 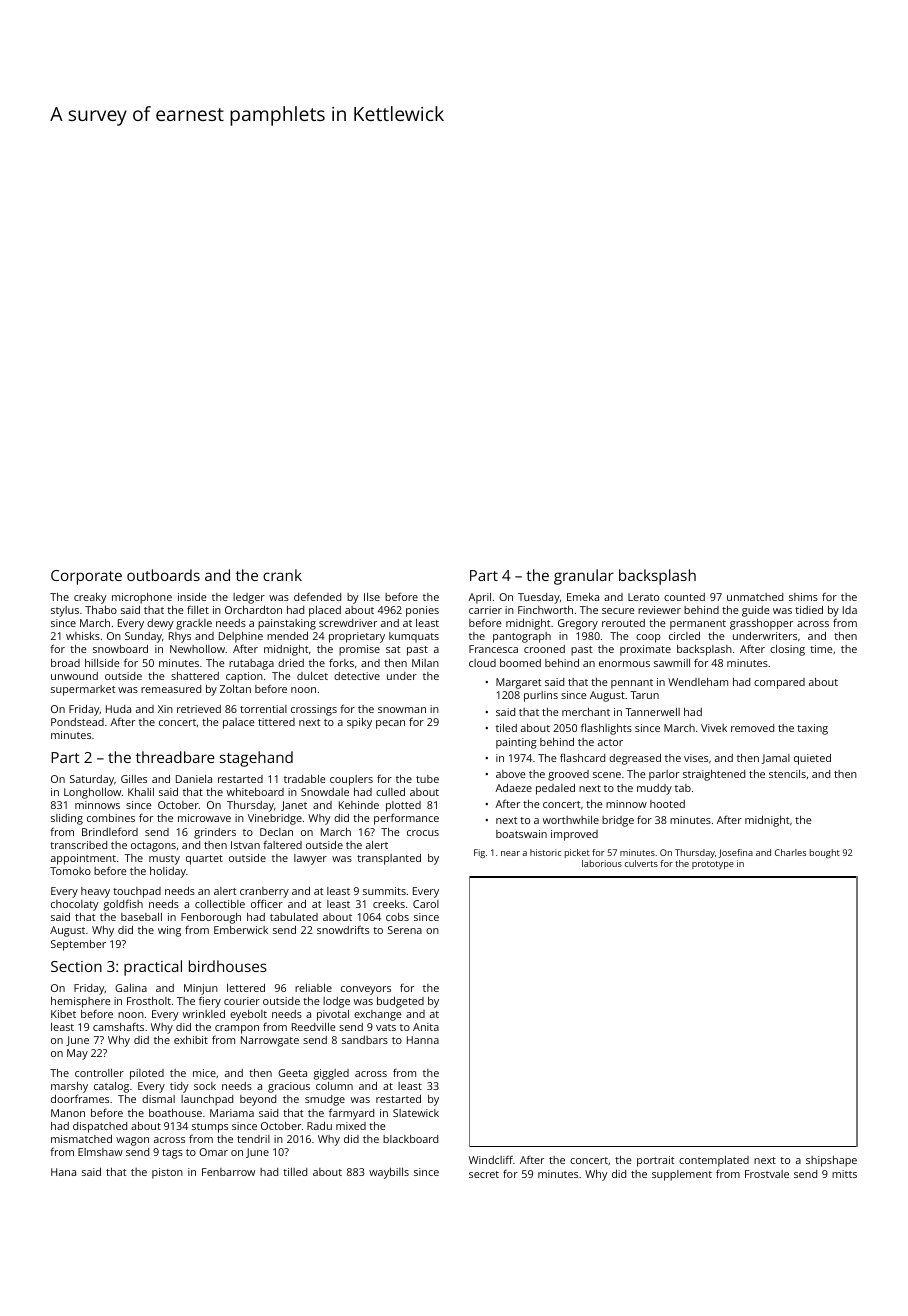 What do you see at coordinates (493, 649) in the page?
I see `Francesca` at bounding box center [493, 649].
